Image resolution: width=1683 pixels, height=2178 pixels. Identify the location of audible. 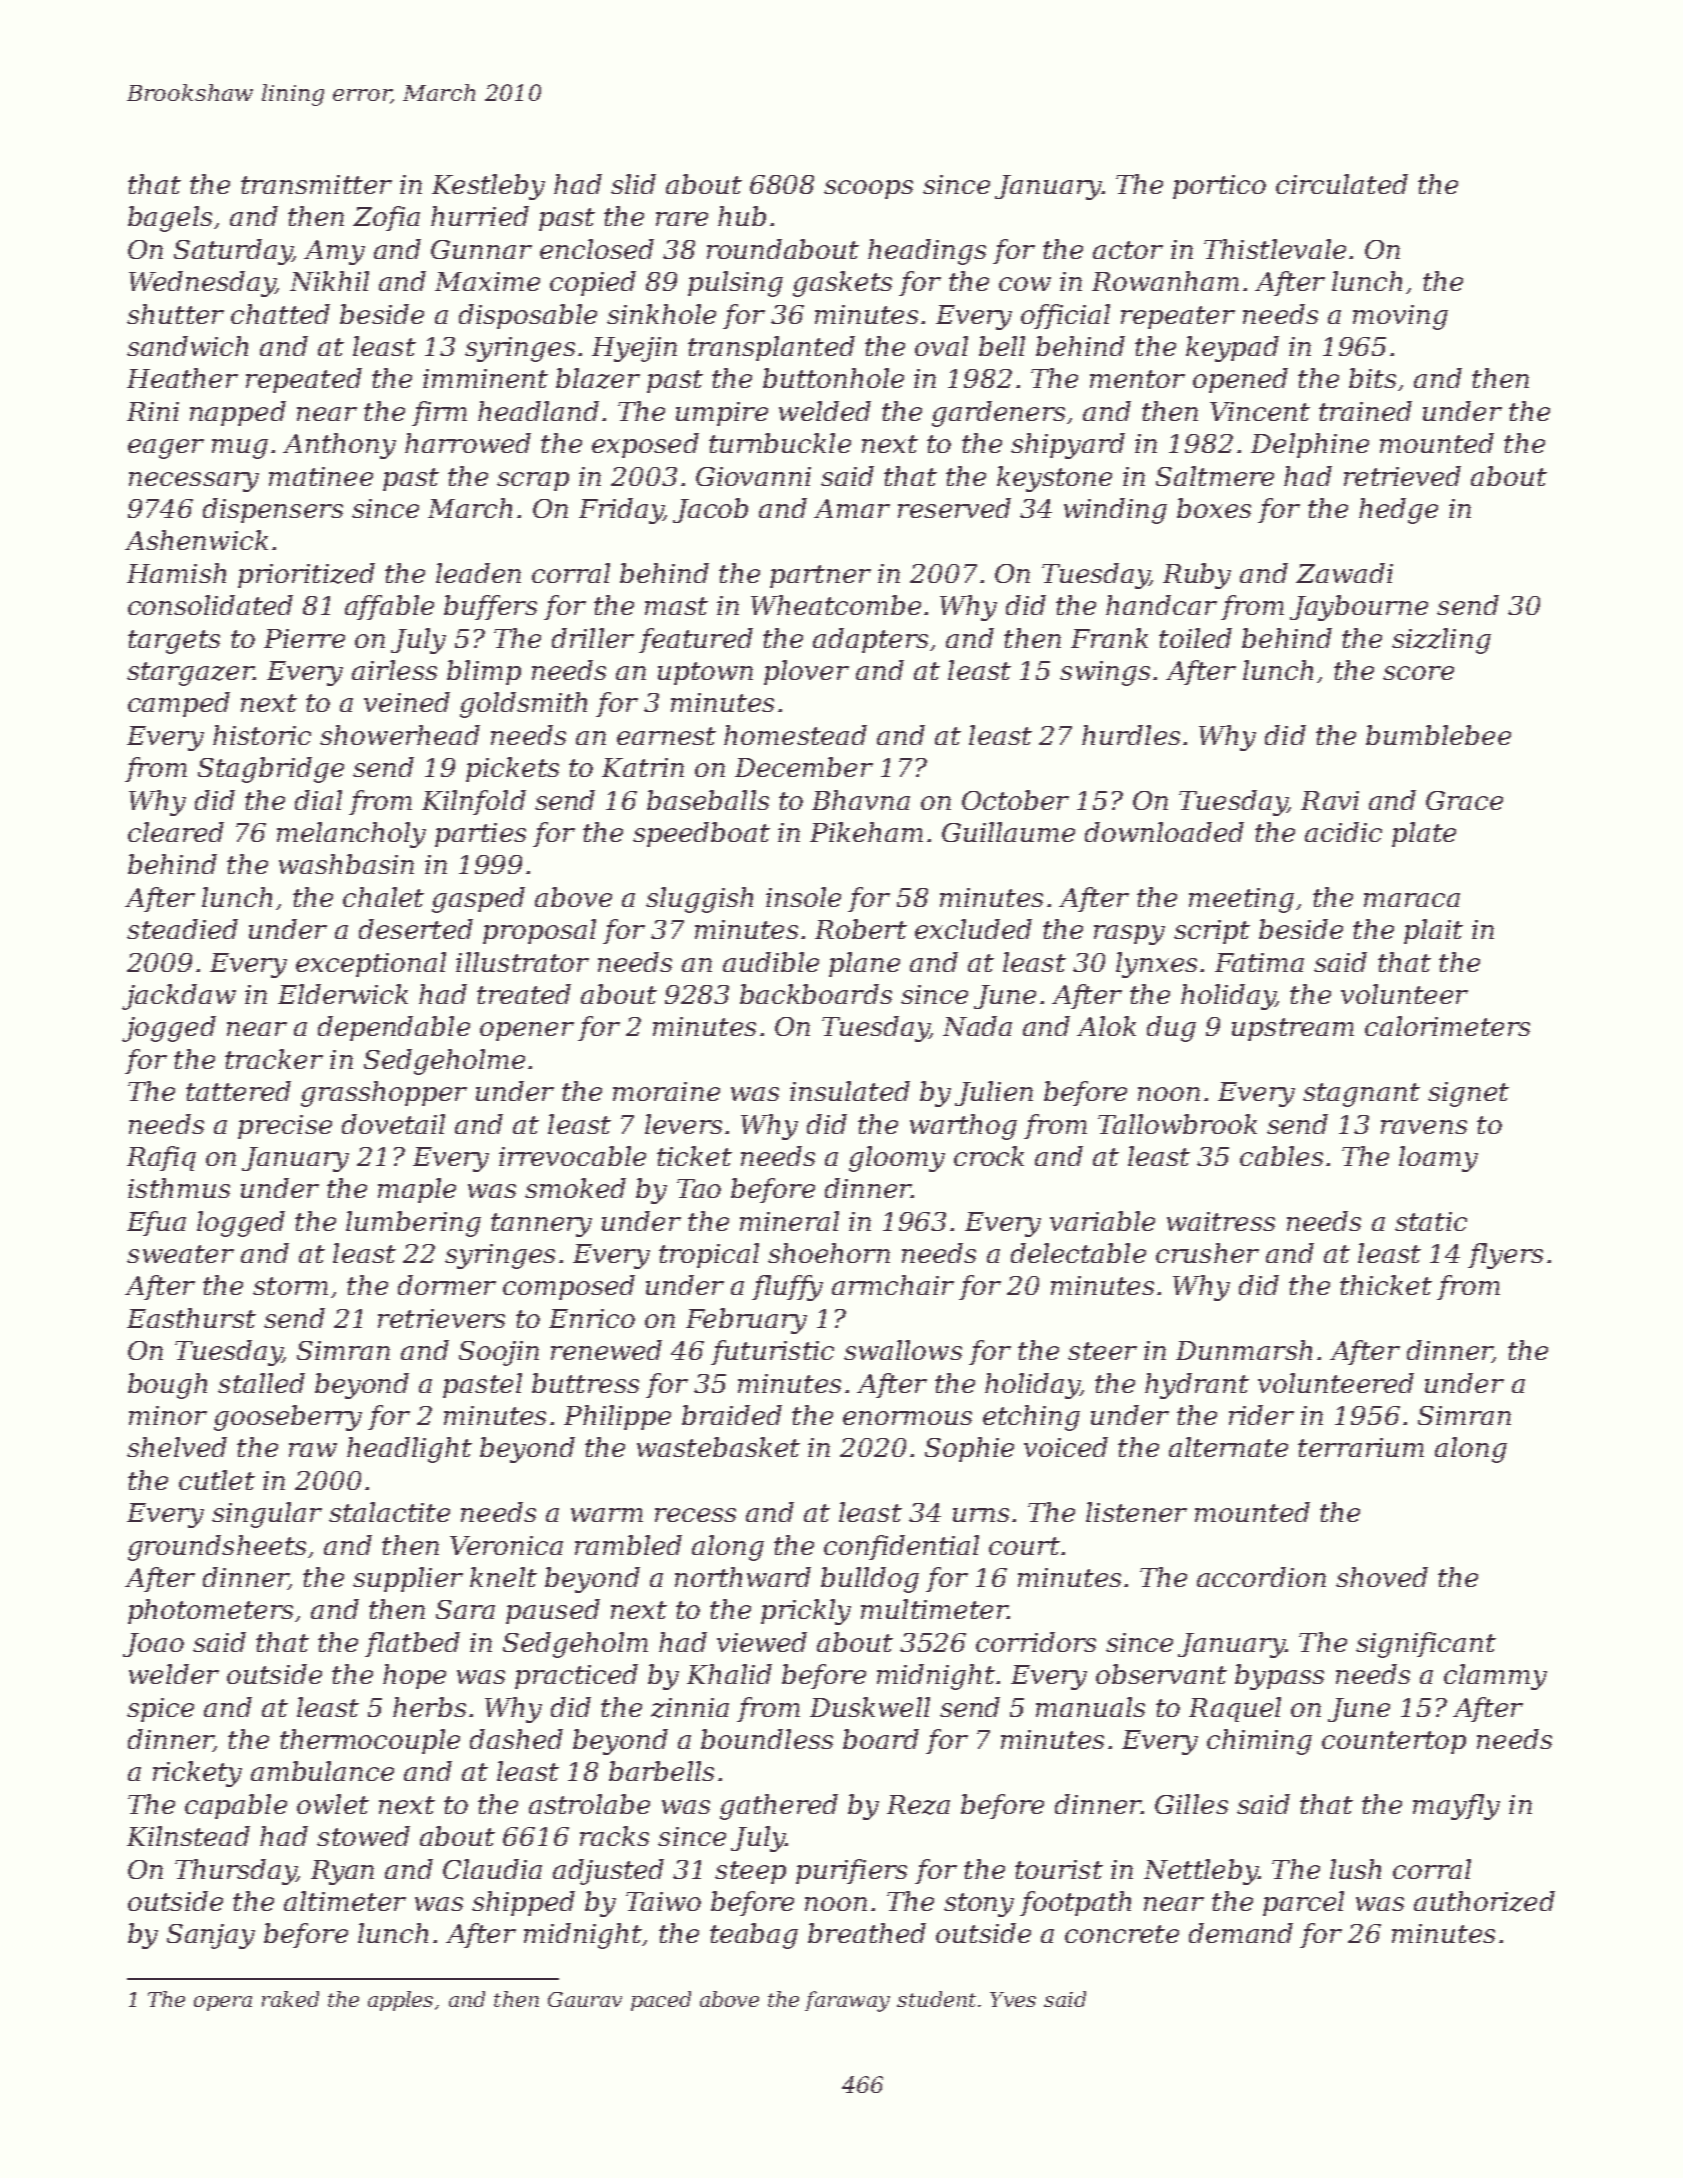
(771, 962).
